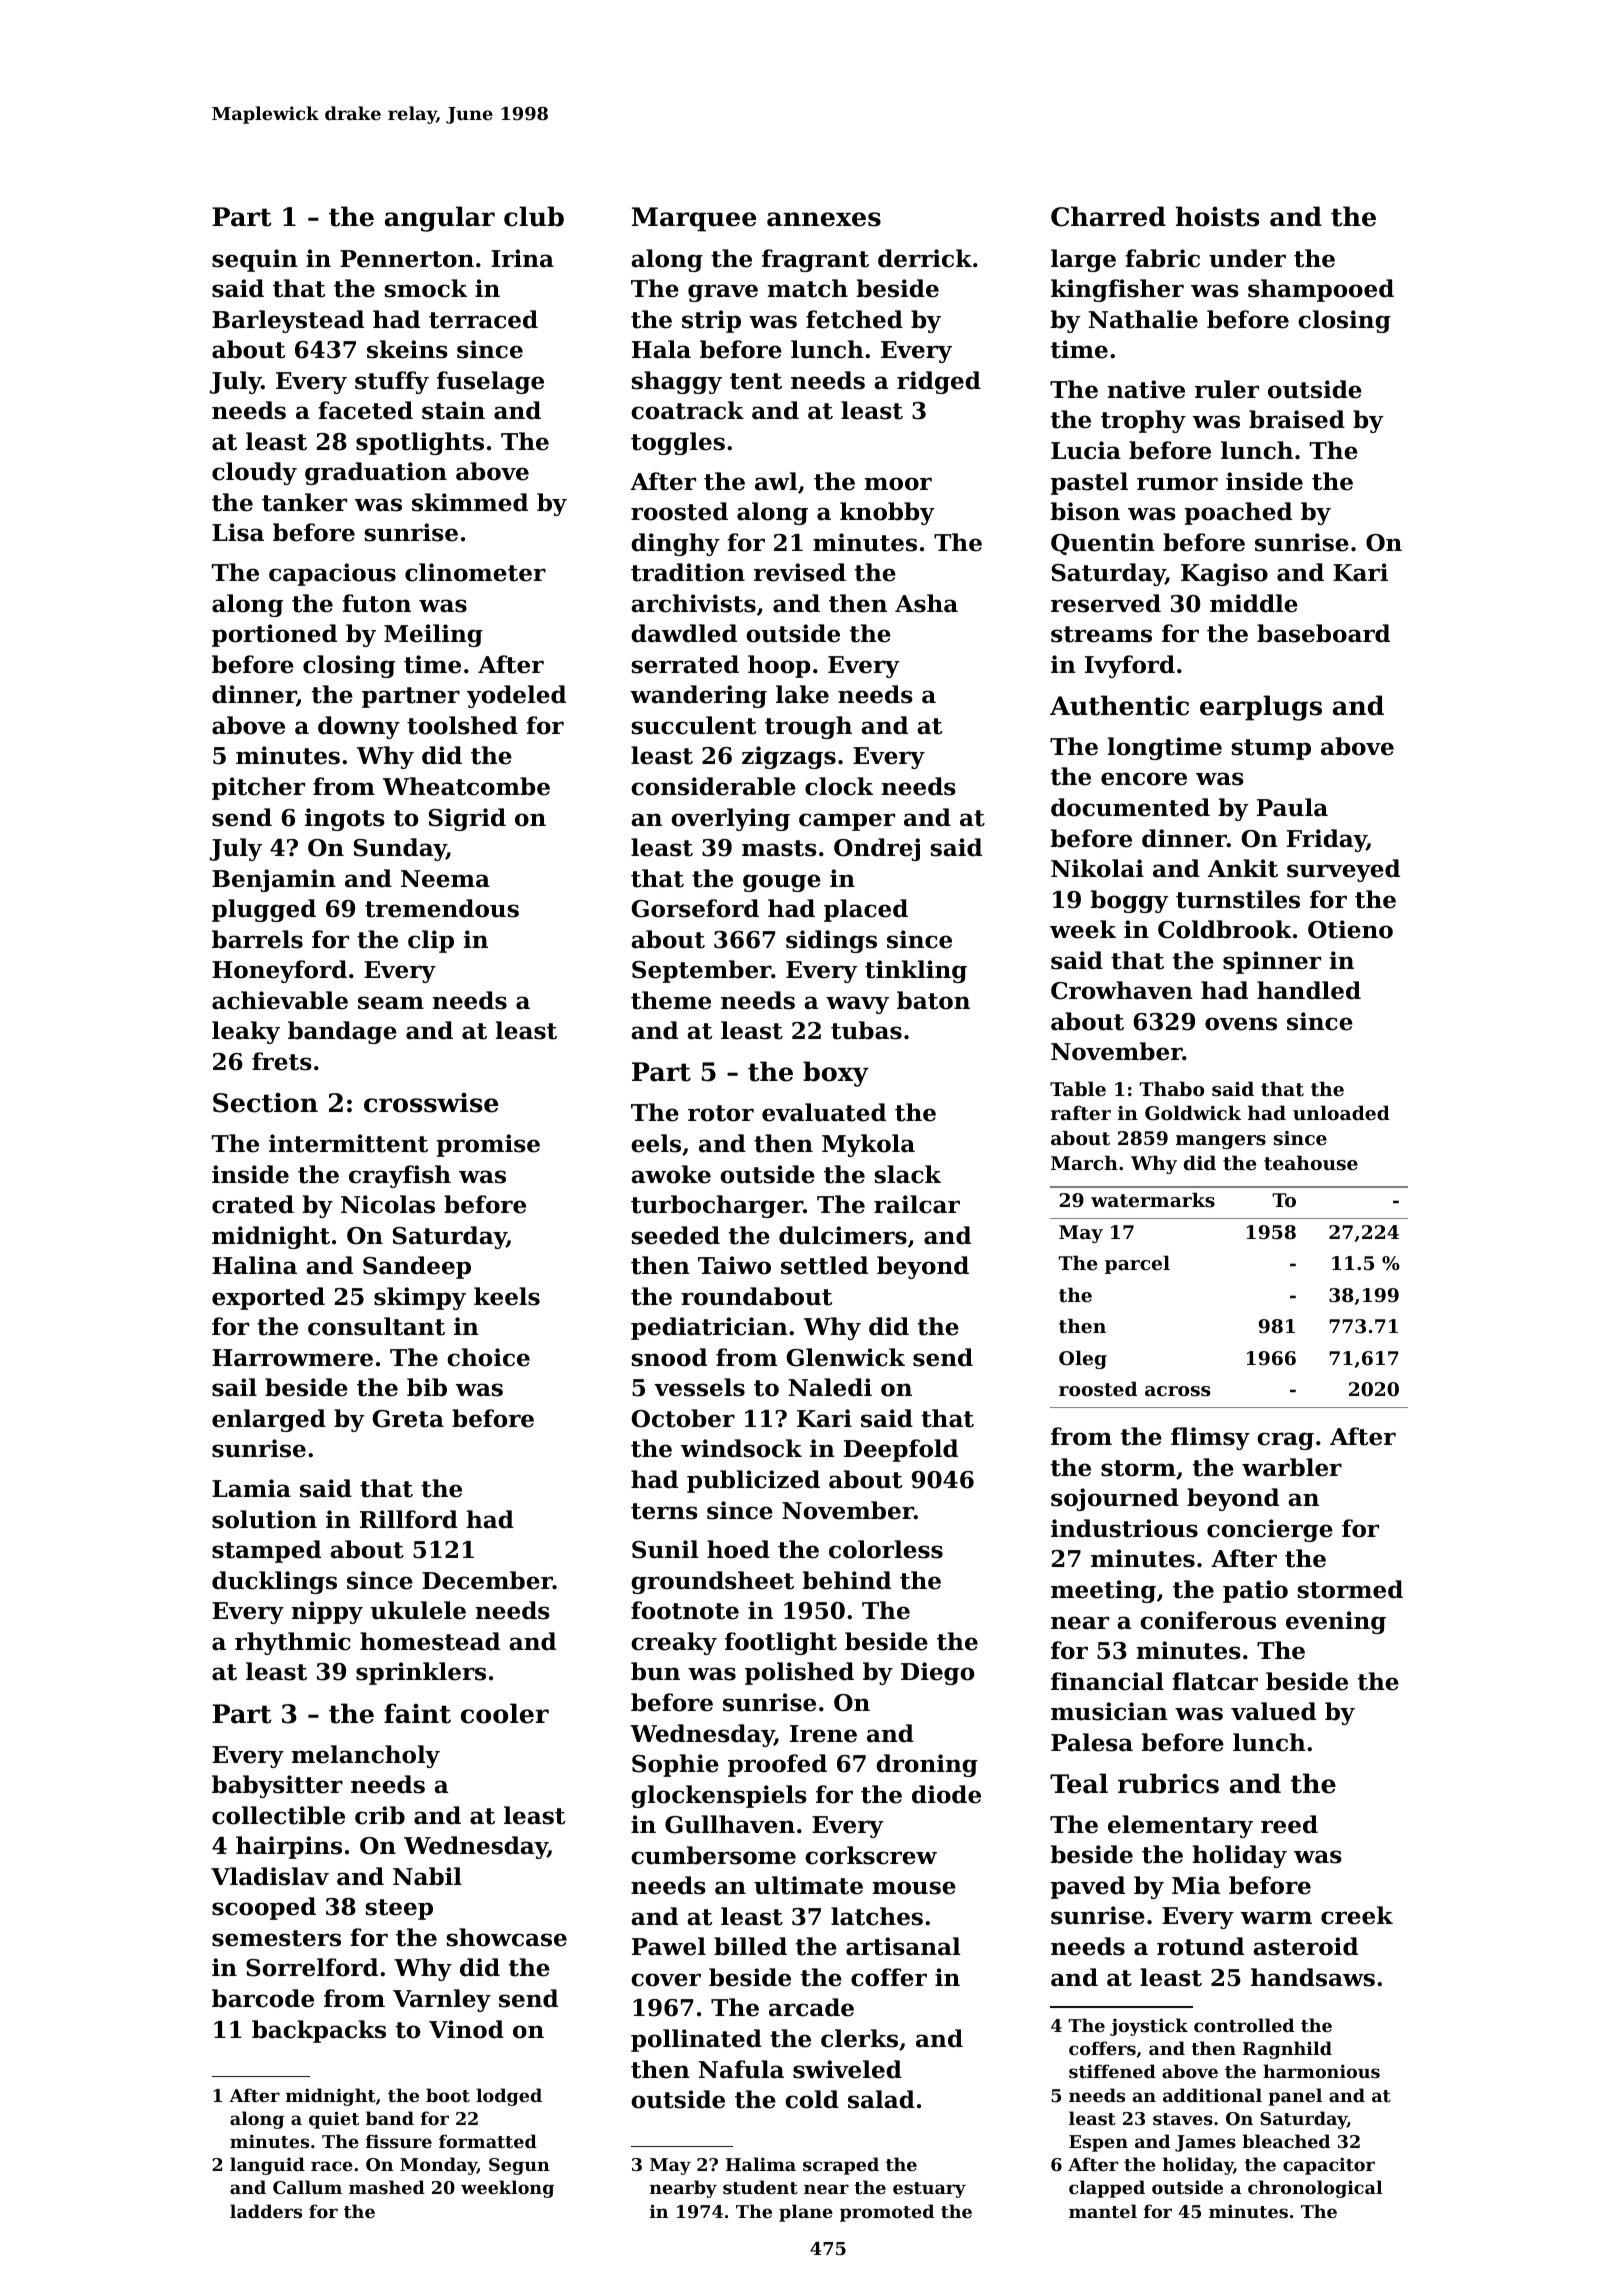 The width and height of the document is (1620, 2292). What do you see at coordinates (925, 258) in the document?
I see `derrick` at bounding box center [925, 258].
